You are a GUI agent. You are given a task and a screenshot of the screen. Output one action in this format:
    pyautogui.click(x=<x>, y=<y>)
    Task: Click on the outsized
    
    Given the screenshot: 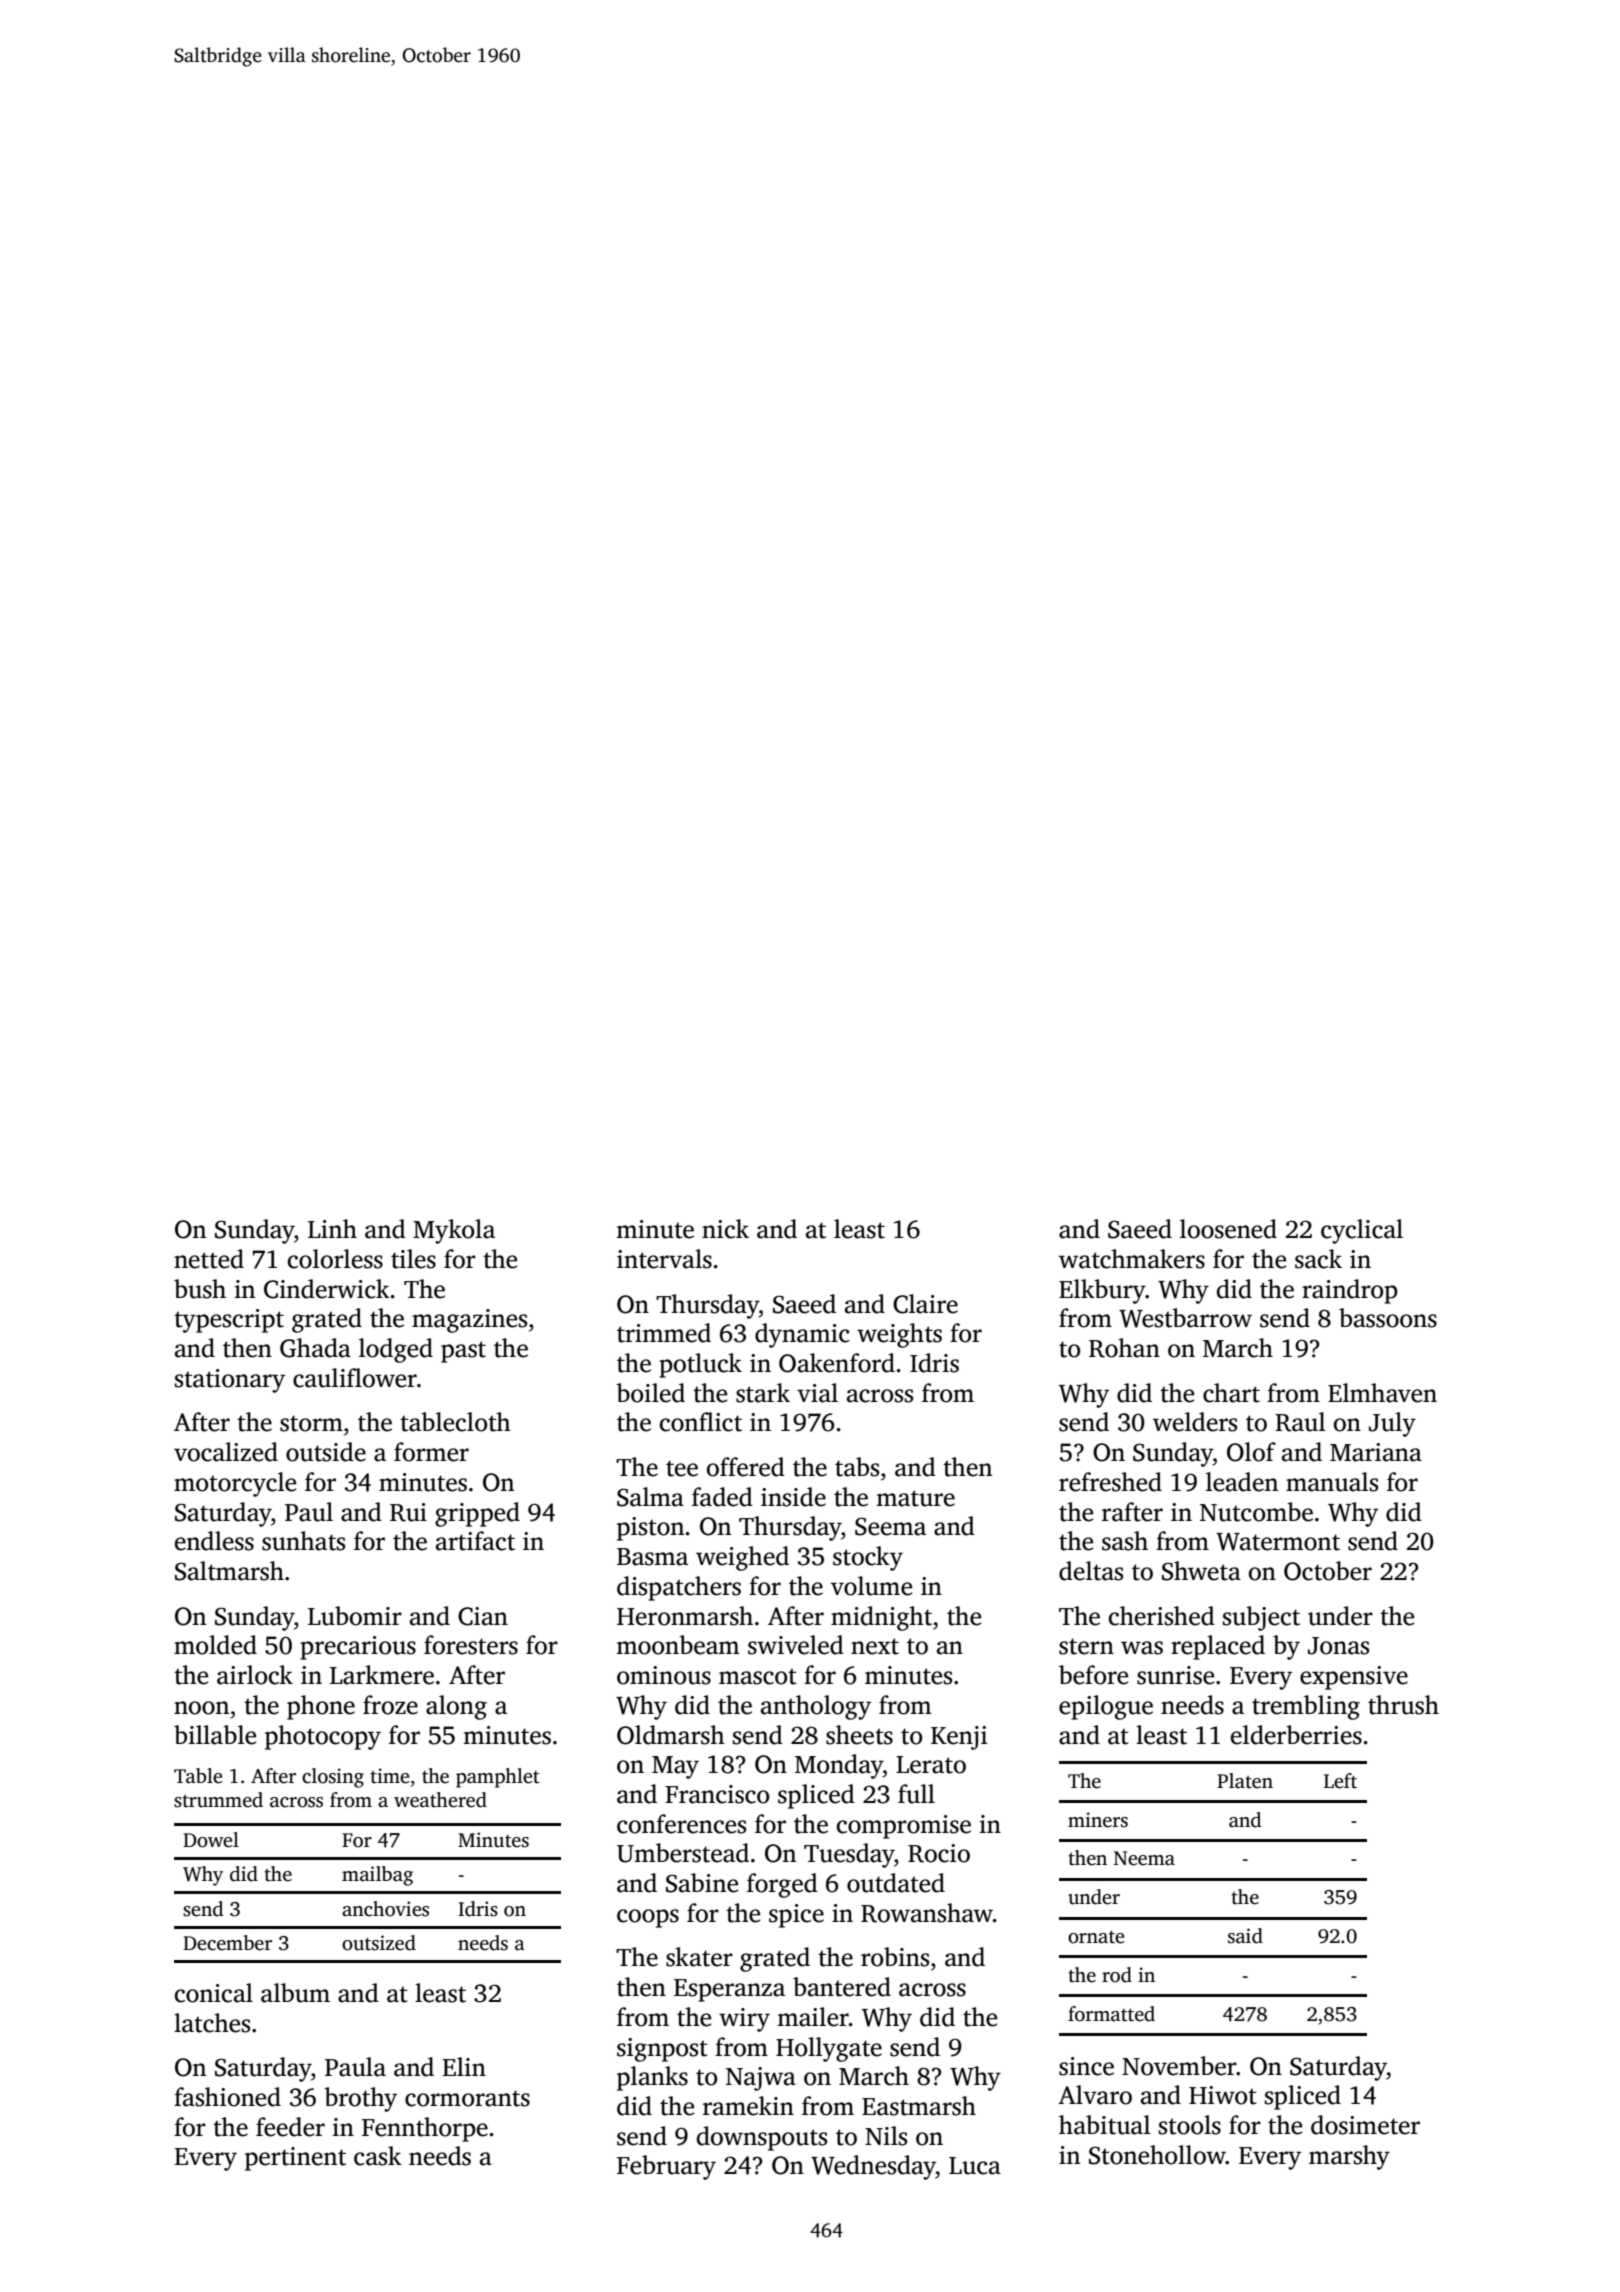 What is the action you would take?
    pyautogui.click(x=379, y=1943)
